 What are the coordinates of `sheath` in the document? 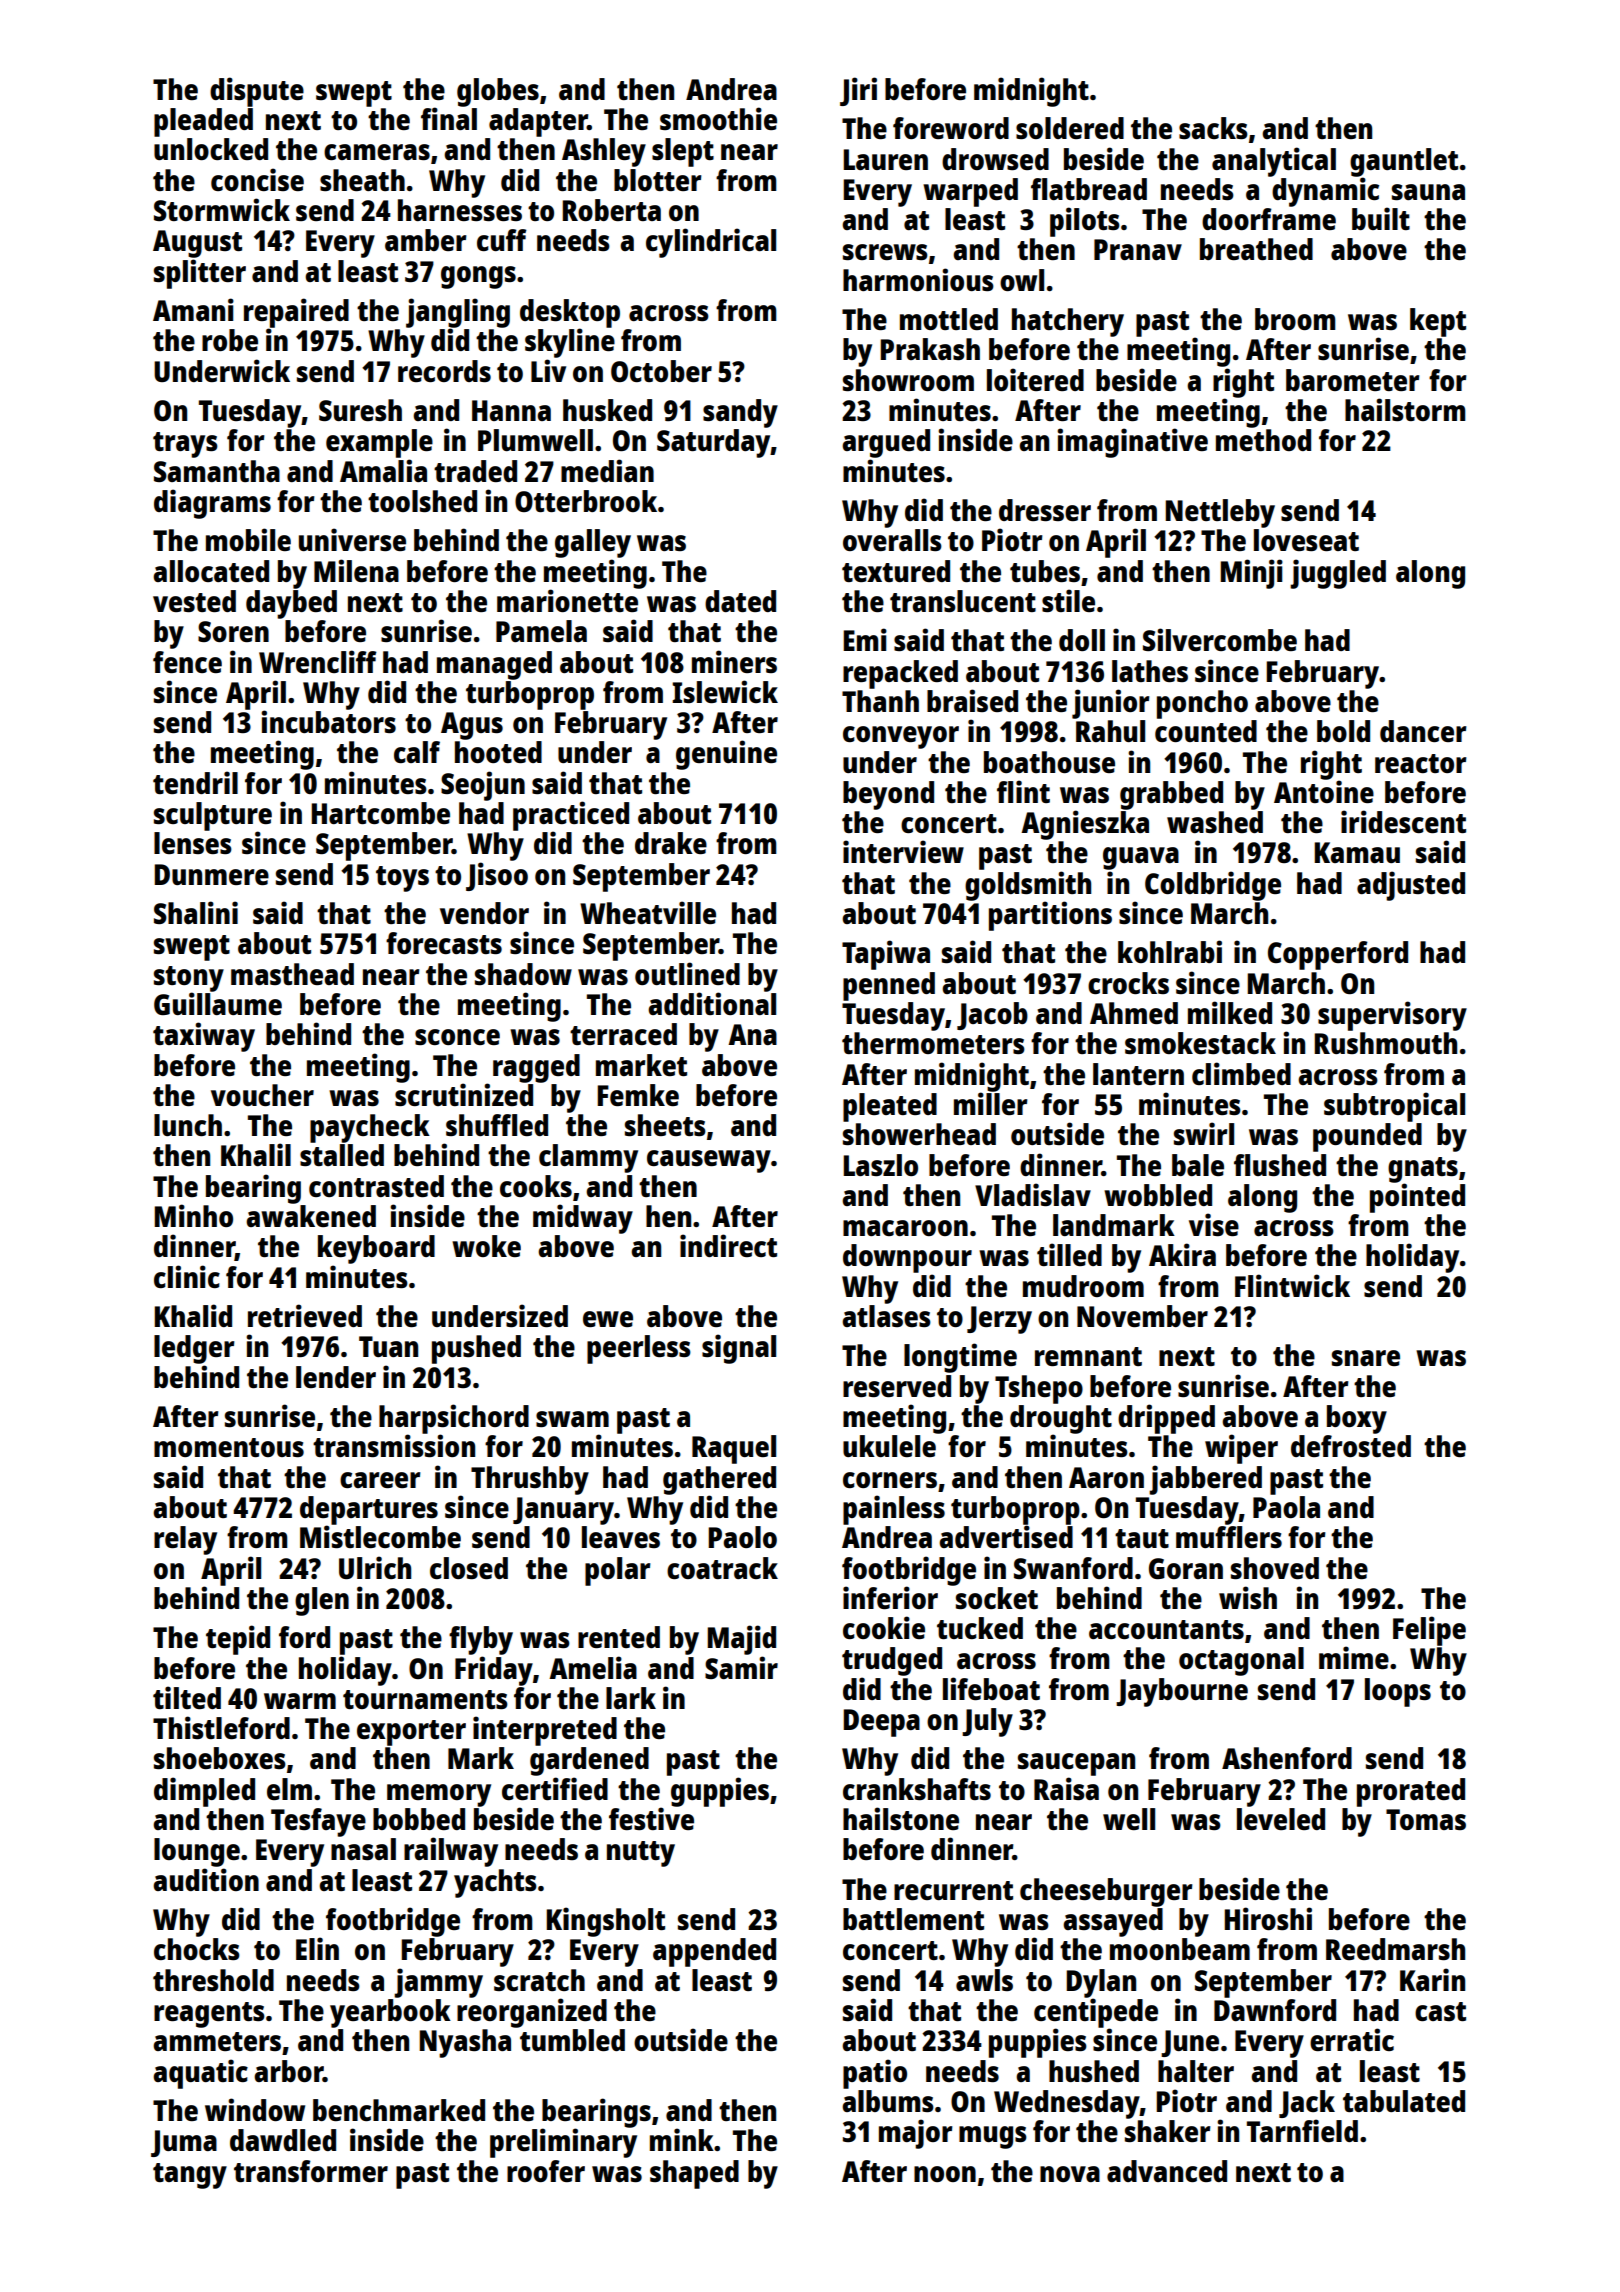 It's located at (362, 180).
